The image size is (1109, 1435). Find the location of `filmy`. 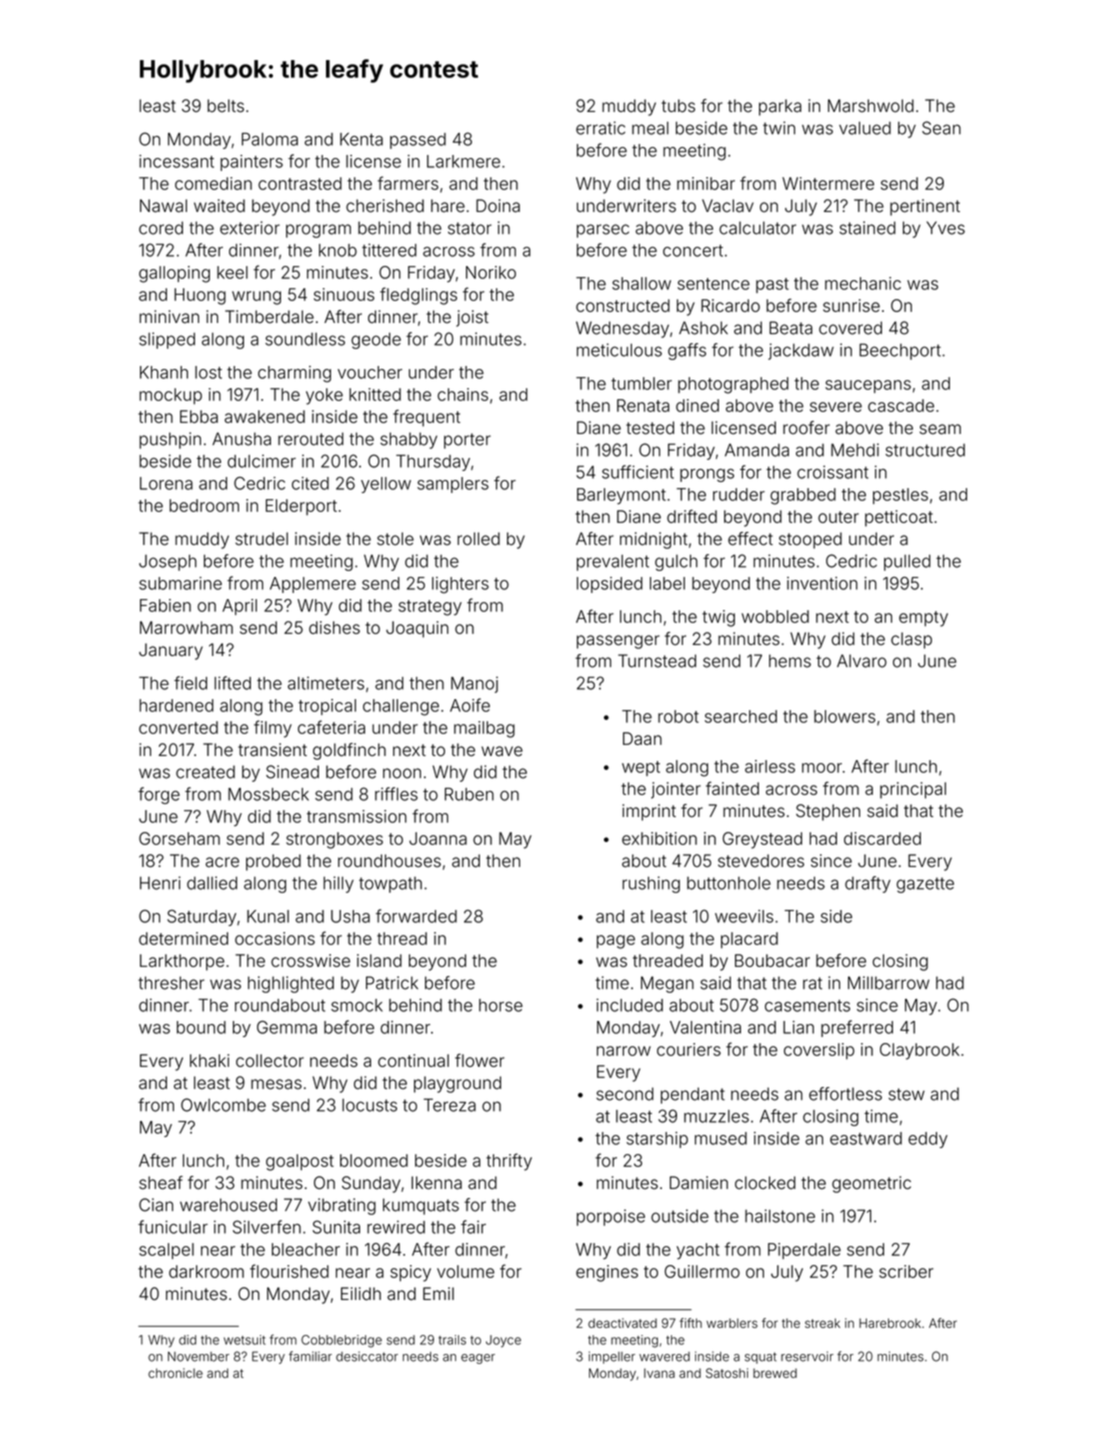

filmy is located at coordinates (273, 729).
